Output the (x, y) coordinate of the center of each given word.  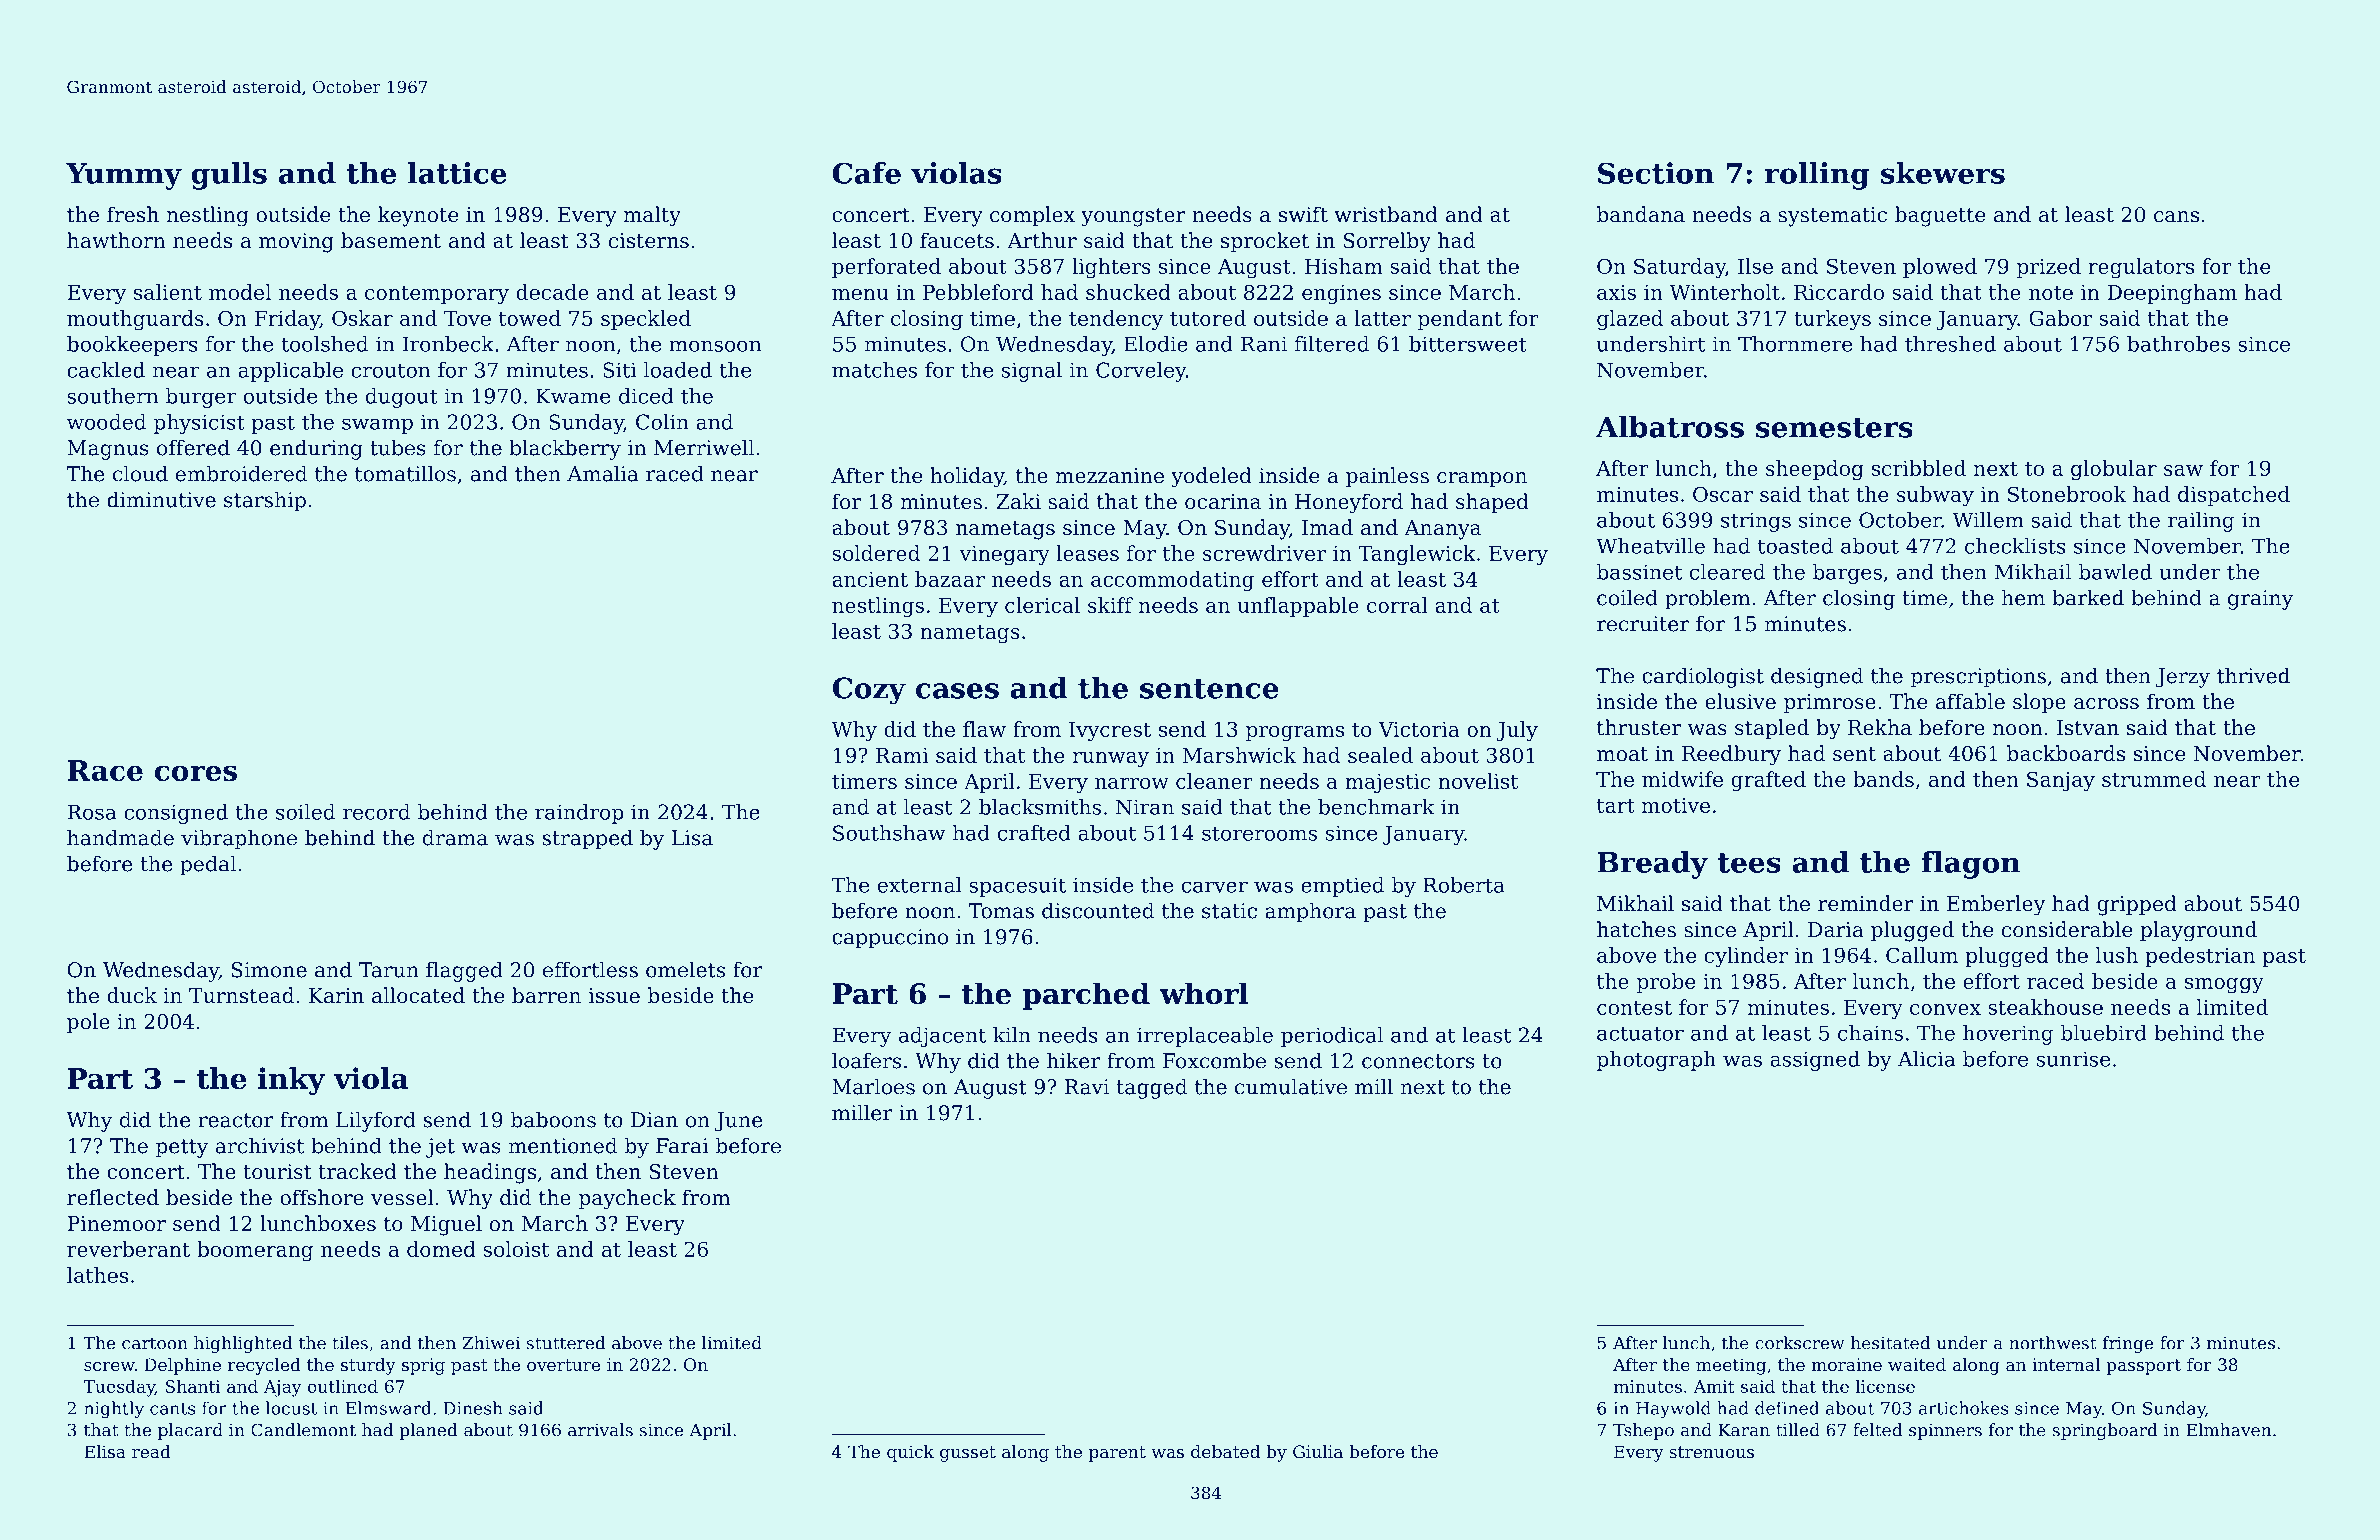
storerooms (1259, 833)
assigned (1815, 1061)
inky (291, 1081)
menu (860, 294)
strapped (587, 839)
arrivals (600, 1430)
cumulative (1291, 1086)
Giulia (1318, 1451)
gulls (229, 176)
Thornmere (1795, 344)
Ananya (1442, 530)
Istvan (2088, 728)
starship (265, 501)
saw (2183, 470)
